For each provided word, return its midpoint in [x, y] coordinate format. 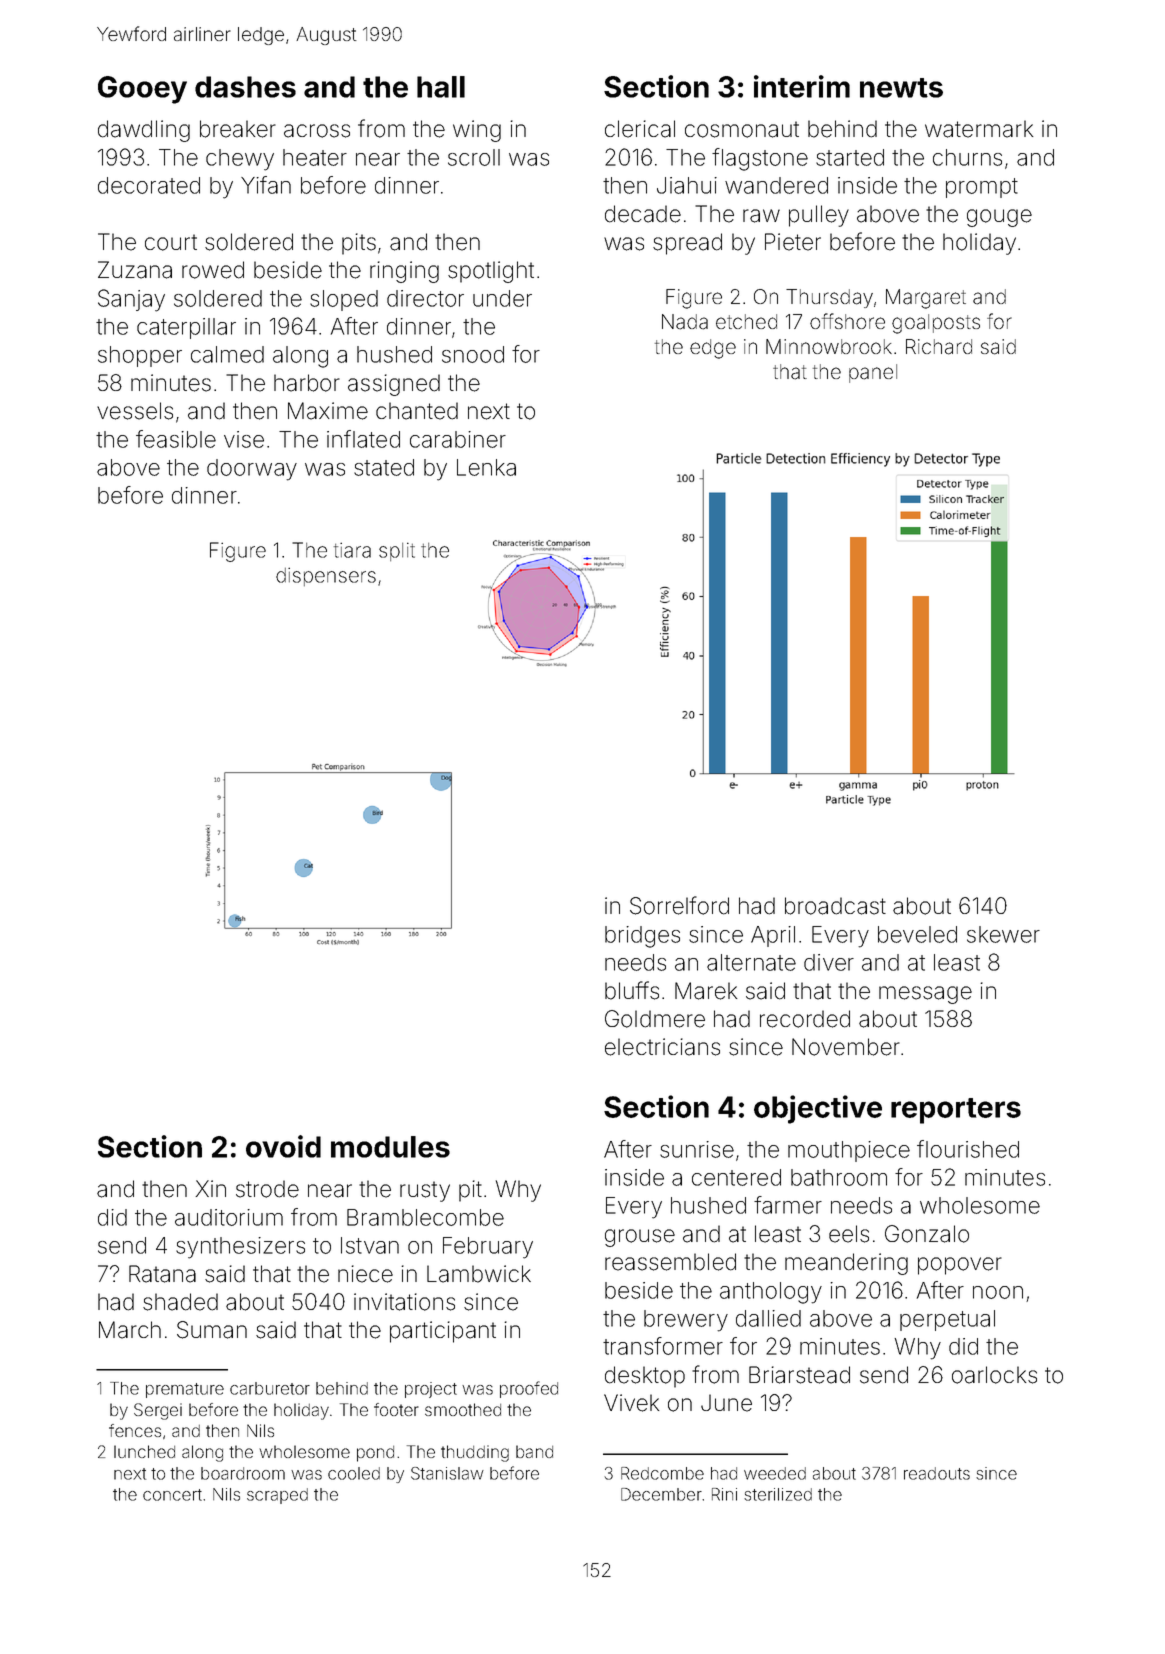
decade [643, 214]
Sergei [158, 1411]
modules [390, 1147]
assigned [394, 385]
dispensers [326, 576]
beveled [917, 934]
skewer [1003, 934]
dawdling [144, 131]
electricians [662, 1047]
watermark [979, 129]
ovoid [283, 1146]
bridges [642, 937]
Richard [939, 347]
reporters [956, 1111]
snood [473, 354]
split [397, 551]
